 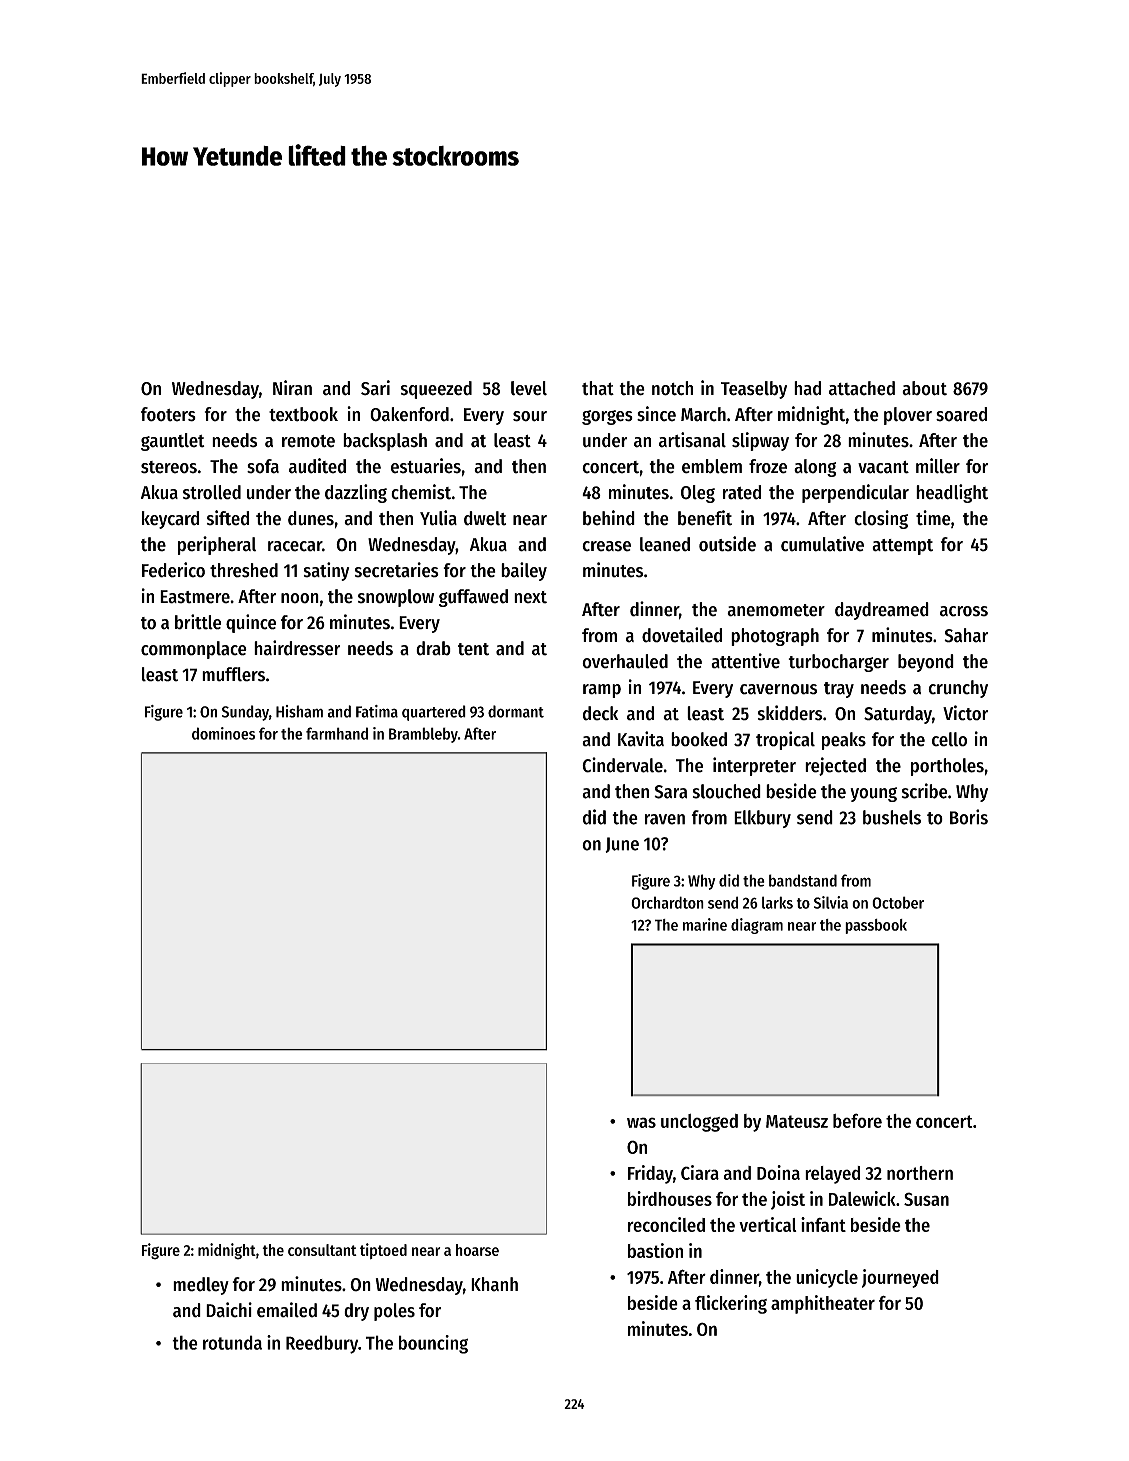 What do you see at coordinates (529, 388) in the screenshot?
I see `level` at bounding box center [529, 388].
